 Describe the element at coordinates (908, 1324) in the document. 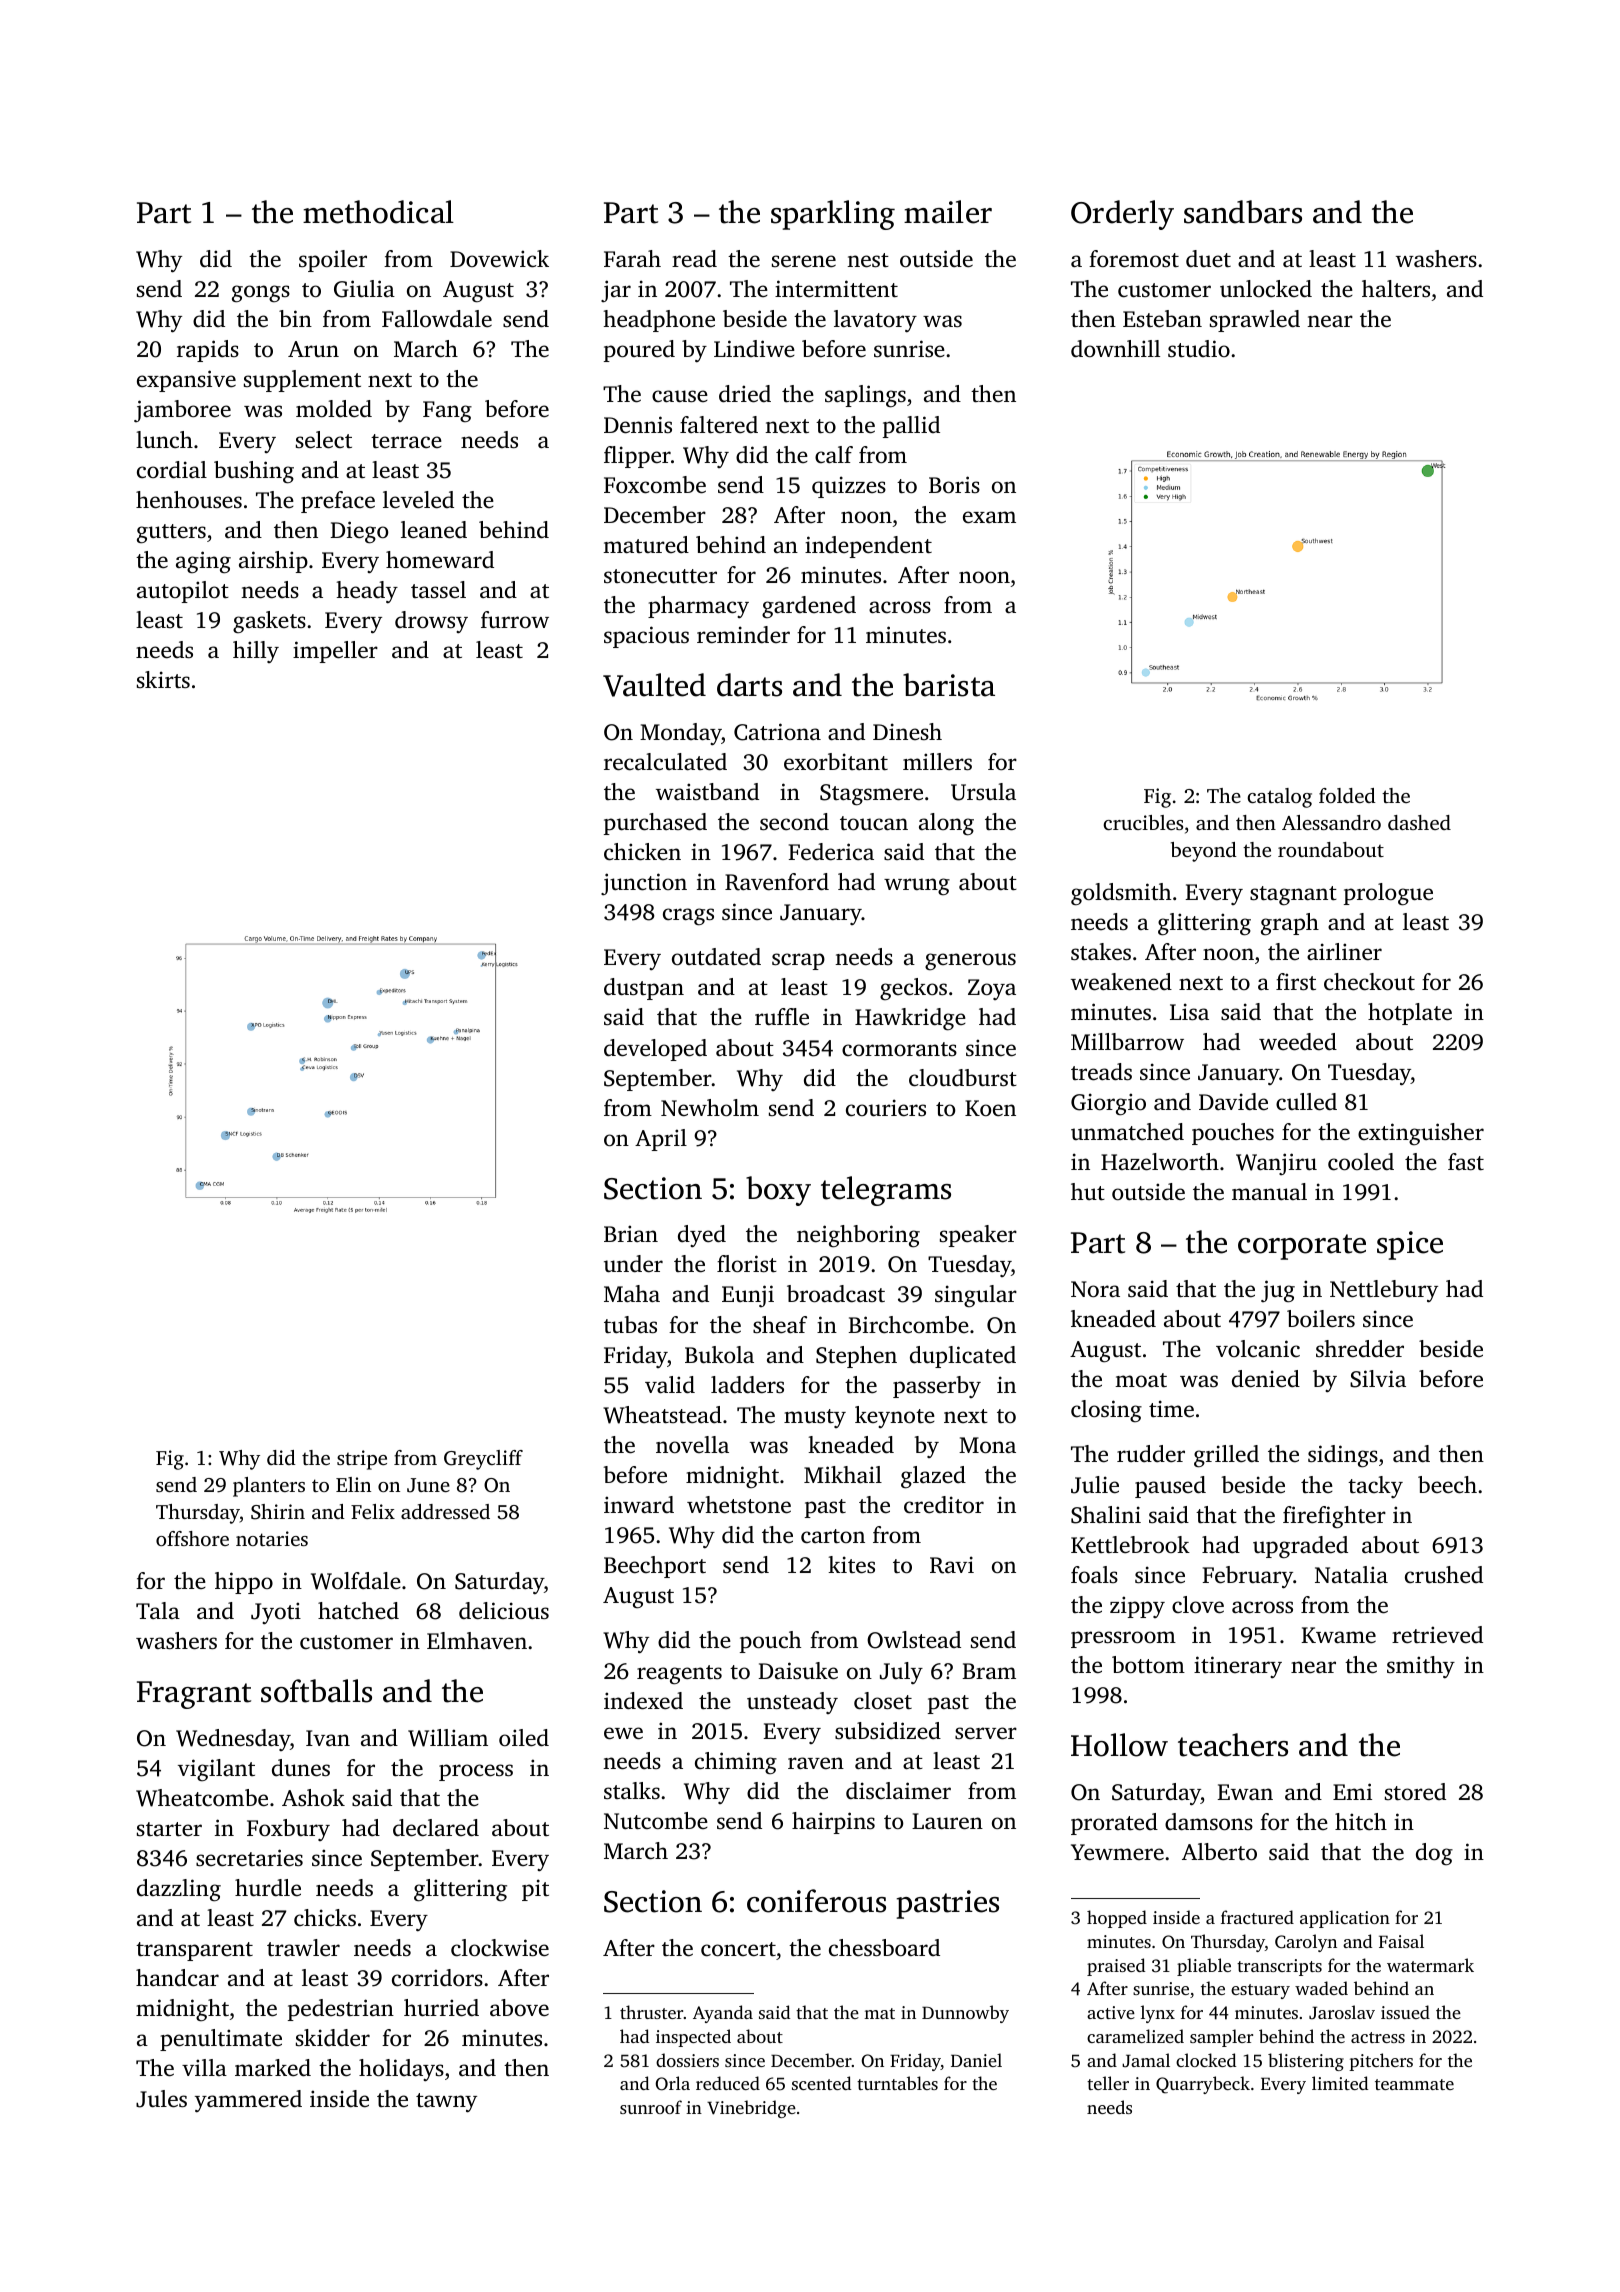

I see `Birchcombe` at that location.
